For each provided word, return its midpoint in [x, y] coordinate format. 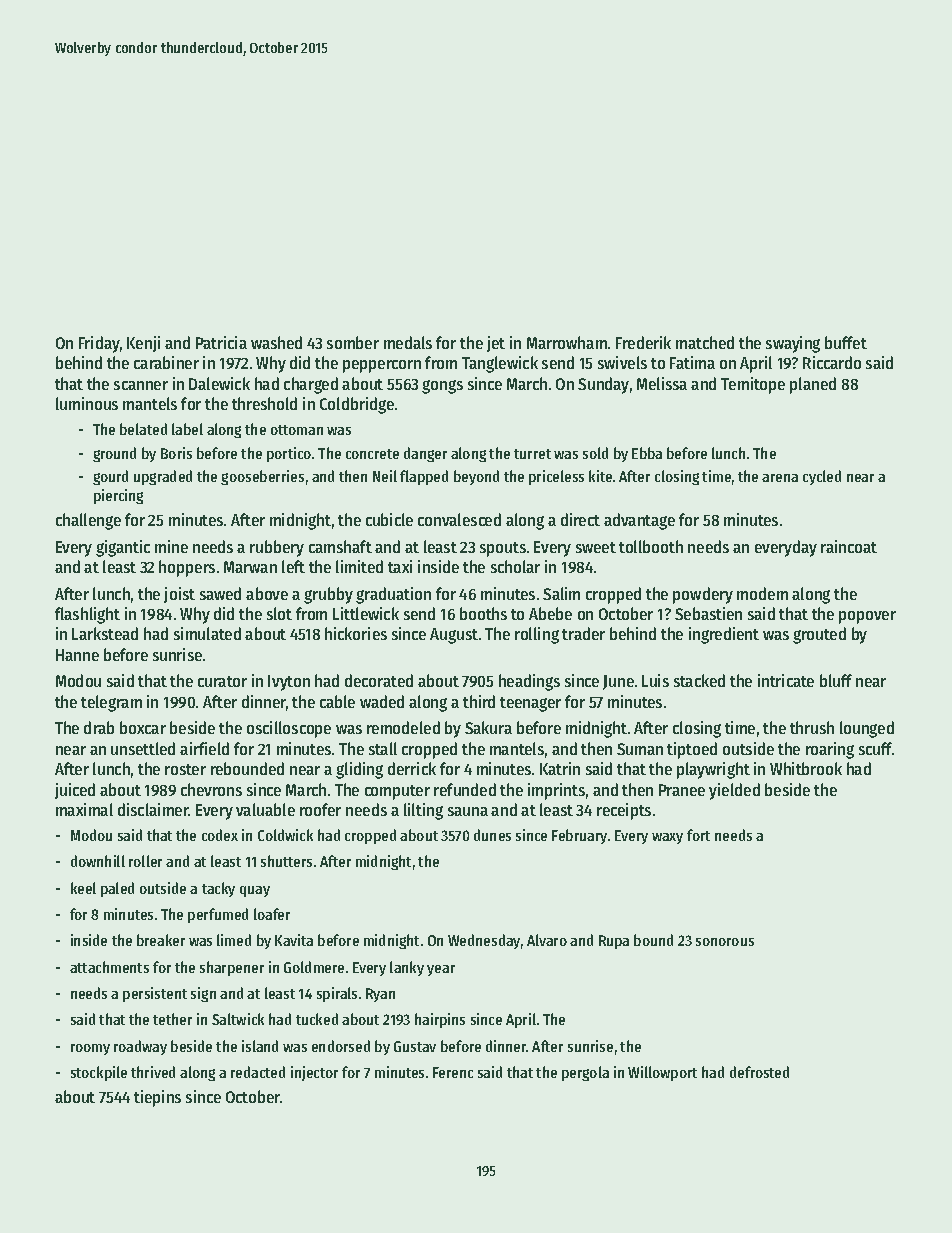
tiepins [157, 1098]
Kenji [143, 344]
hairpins [440, 1020]
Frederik [643, 342]
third [479, 701]
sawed [220, 593]
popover [867, 617]
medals [408, 342]
